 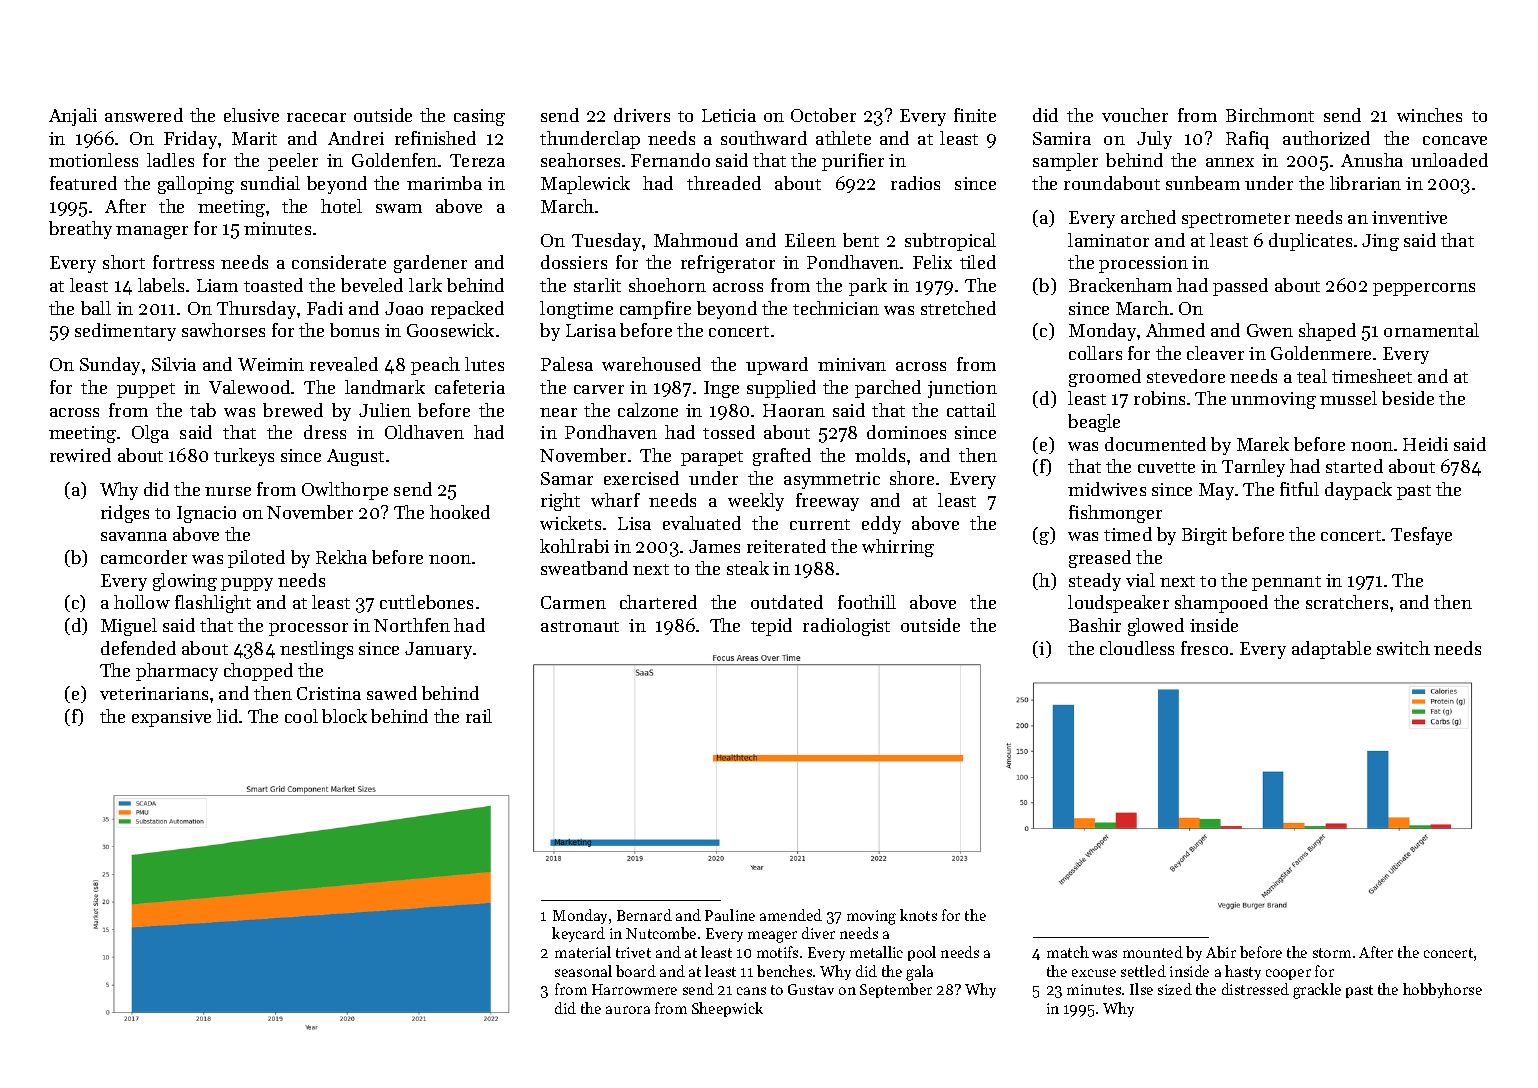 What do you see at coordinates (628, 1010) in the screenshot?
I see `aurora` at bounding box center [628, 1010].
